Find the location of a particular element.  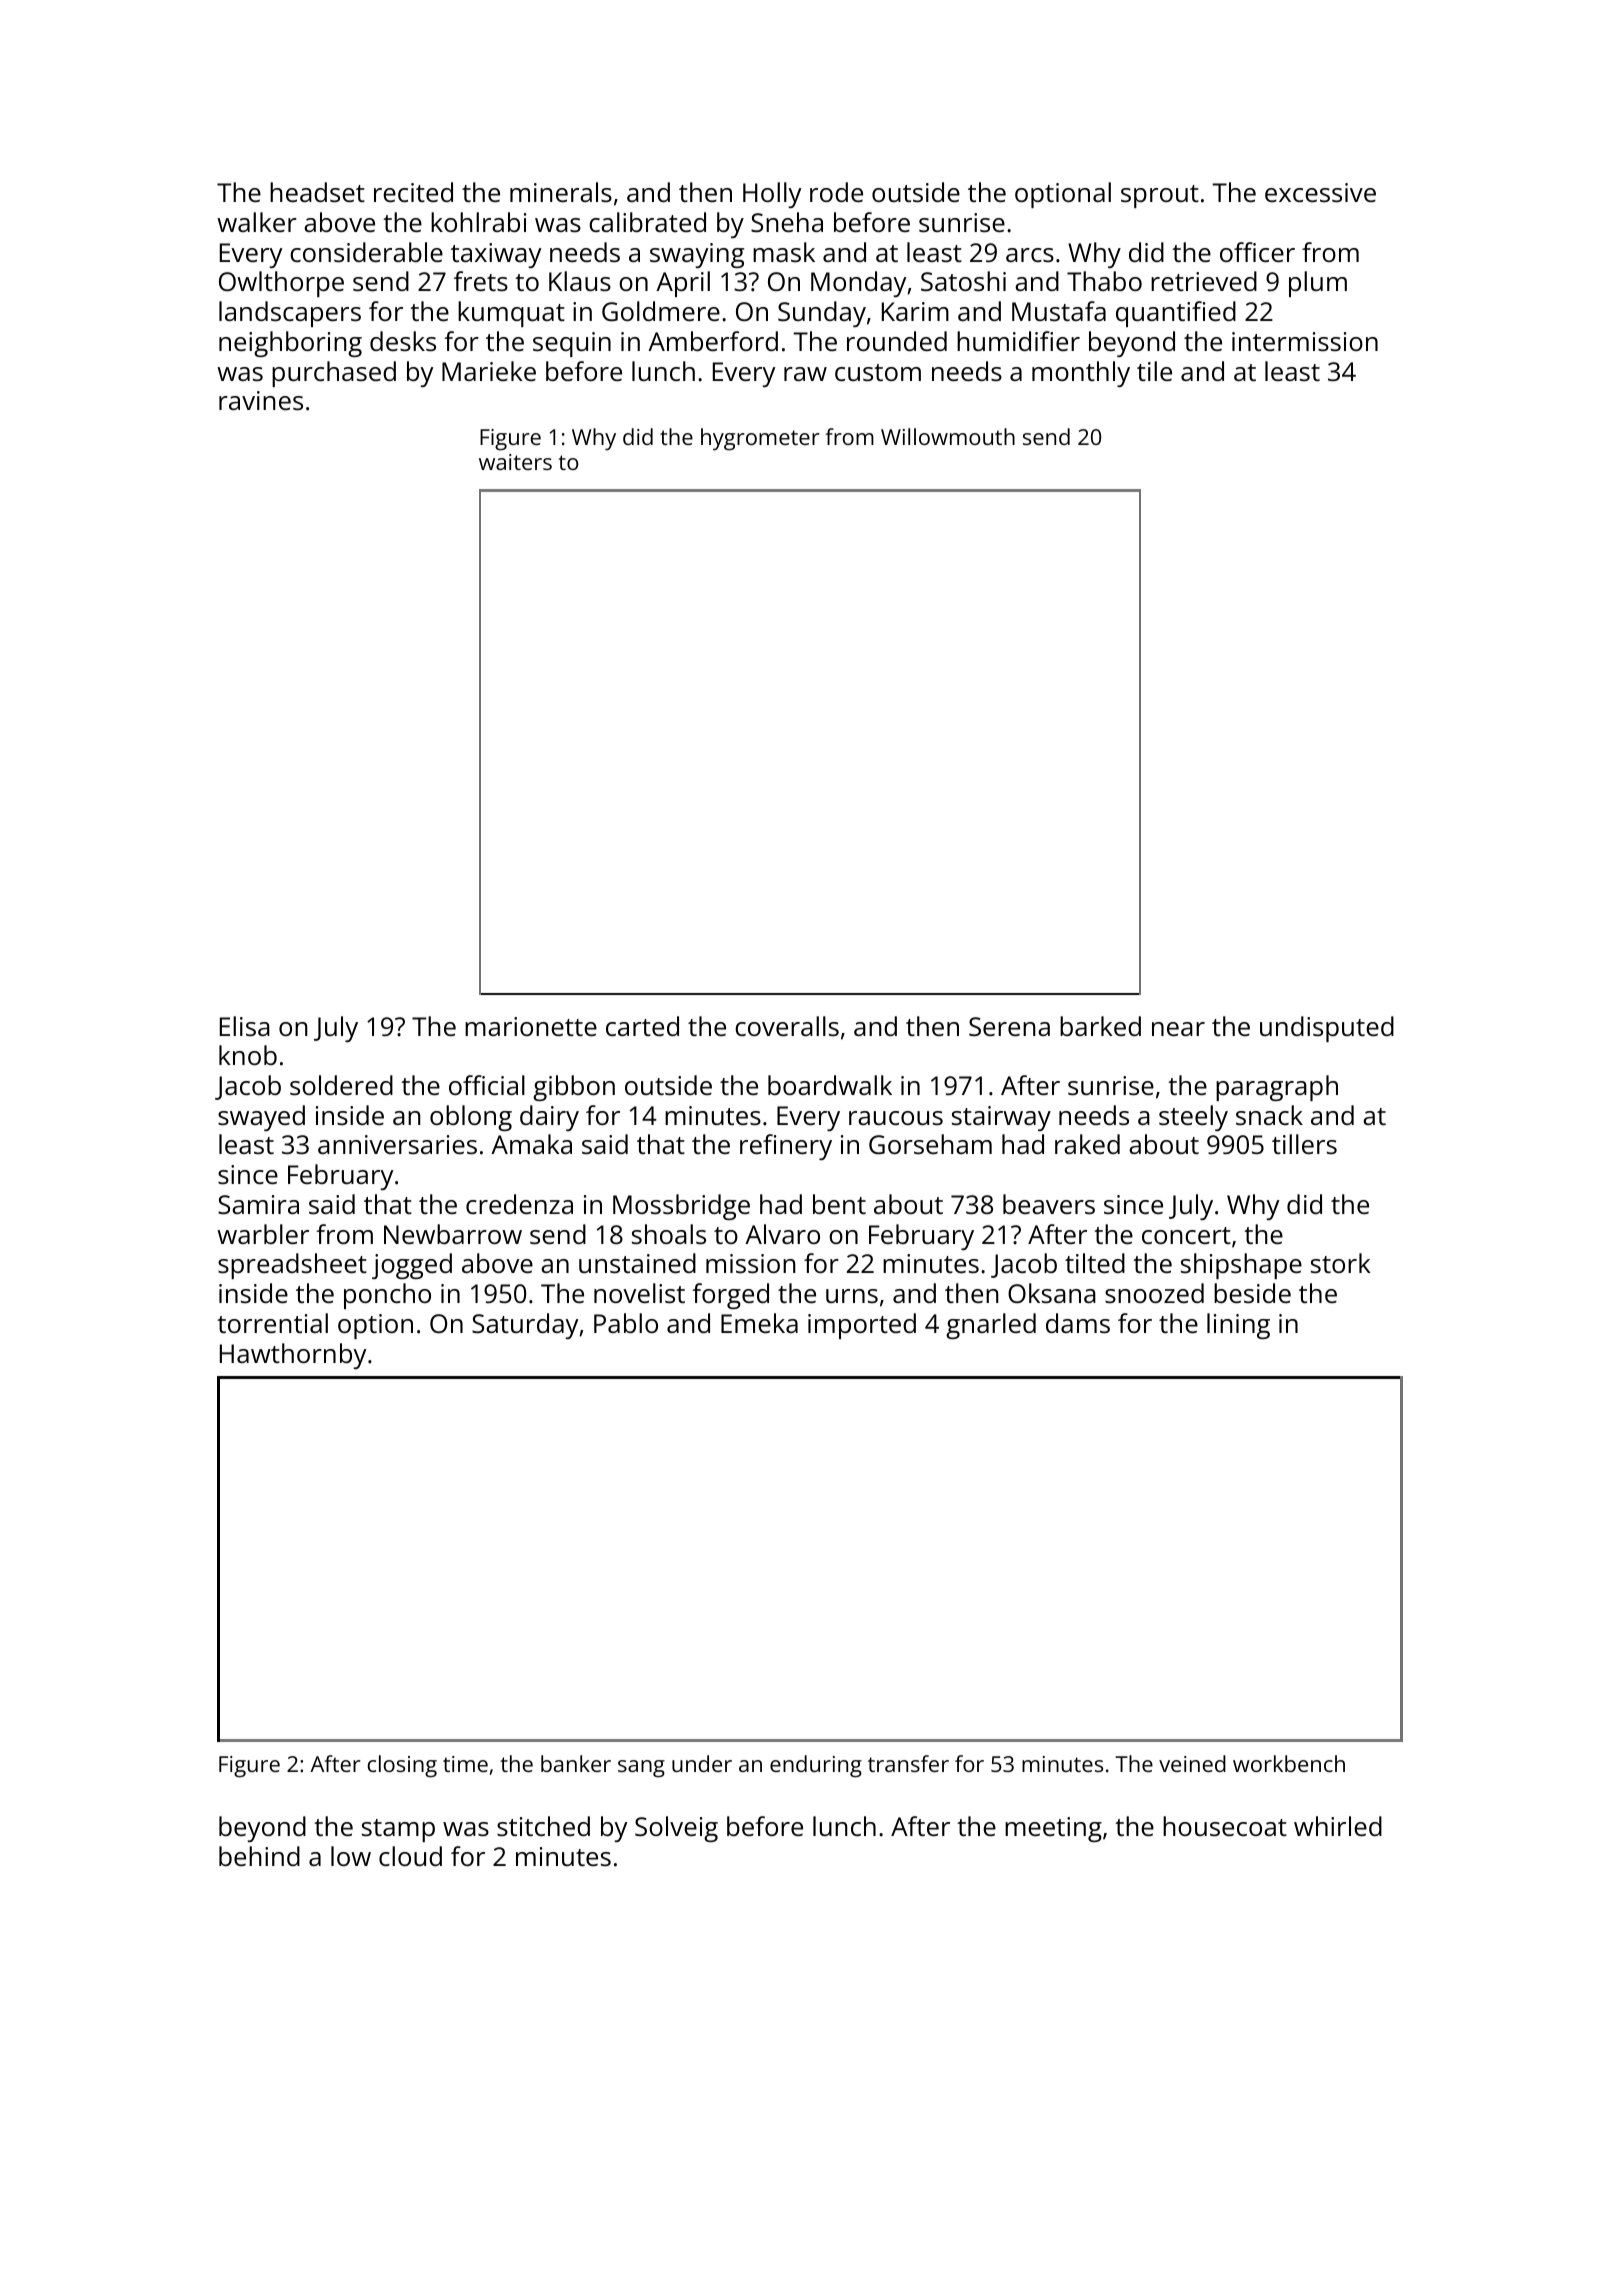

headset is located at coordinates (317, 192).
